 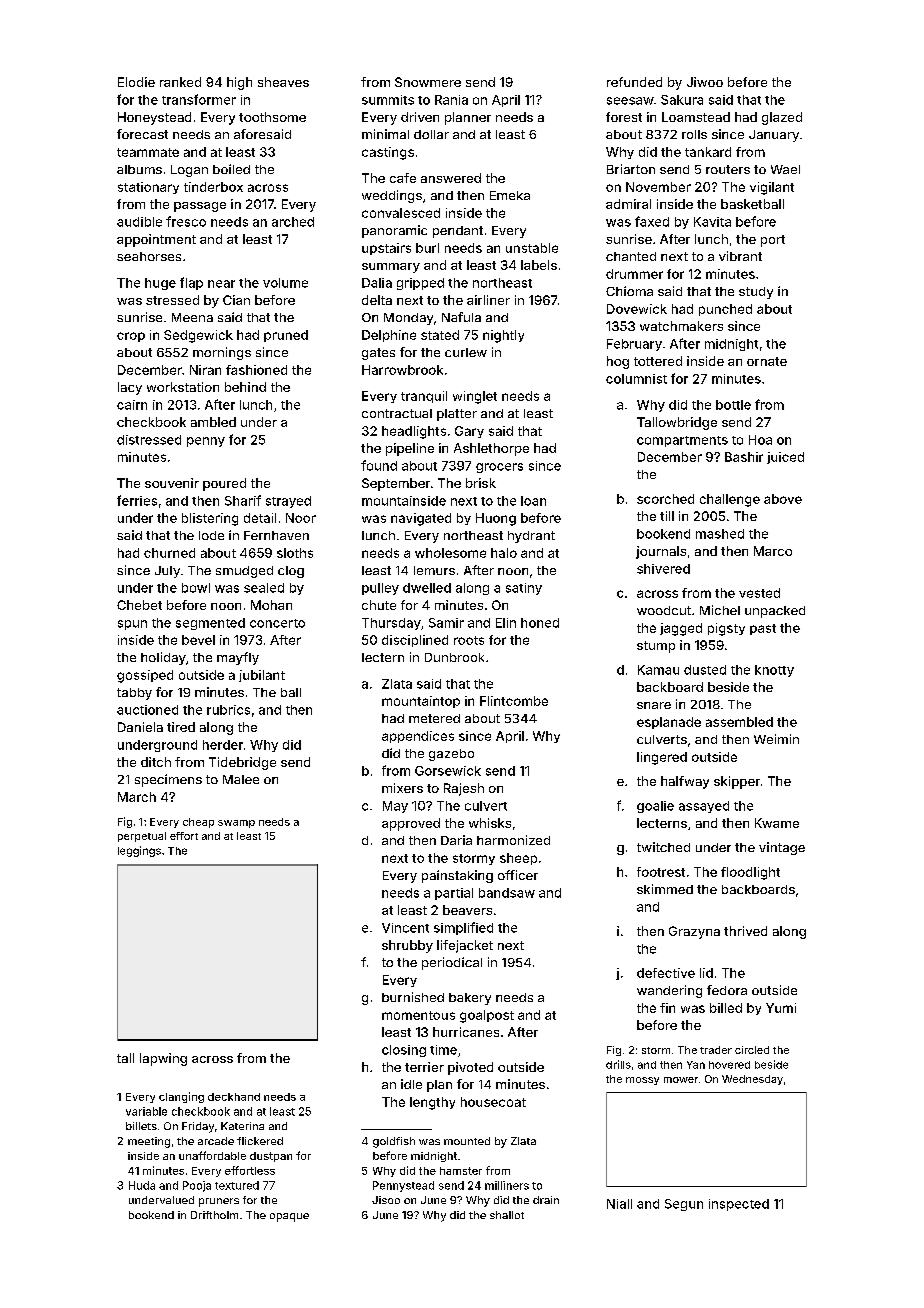 I want to click on swamp, so click(x=236, y=824).
